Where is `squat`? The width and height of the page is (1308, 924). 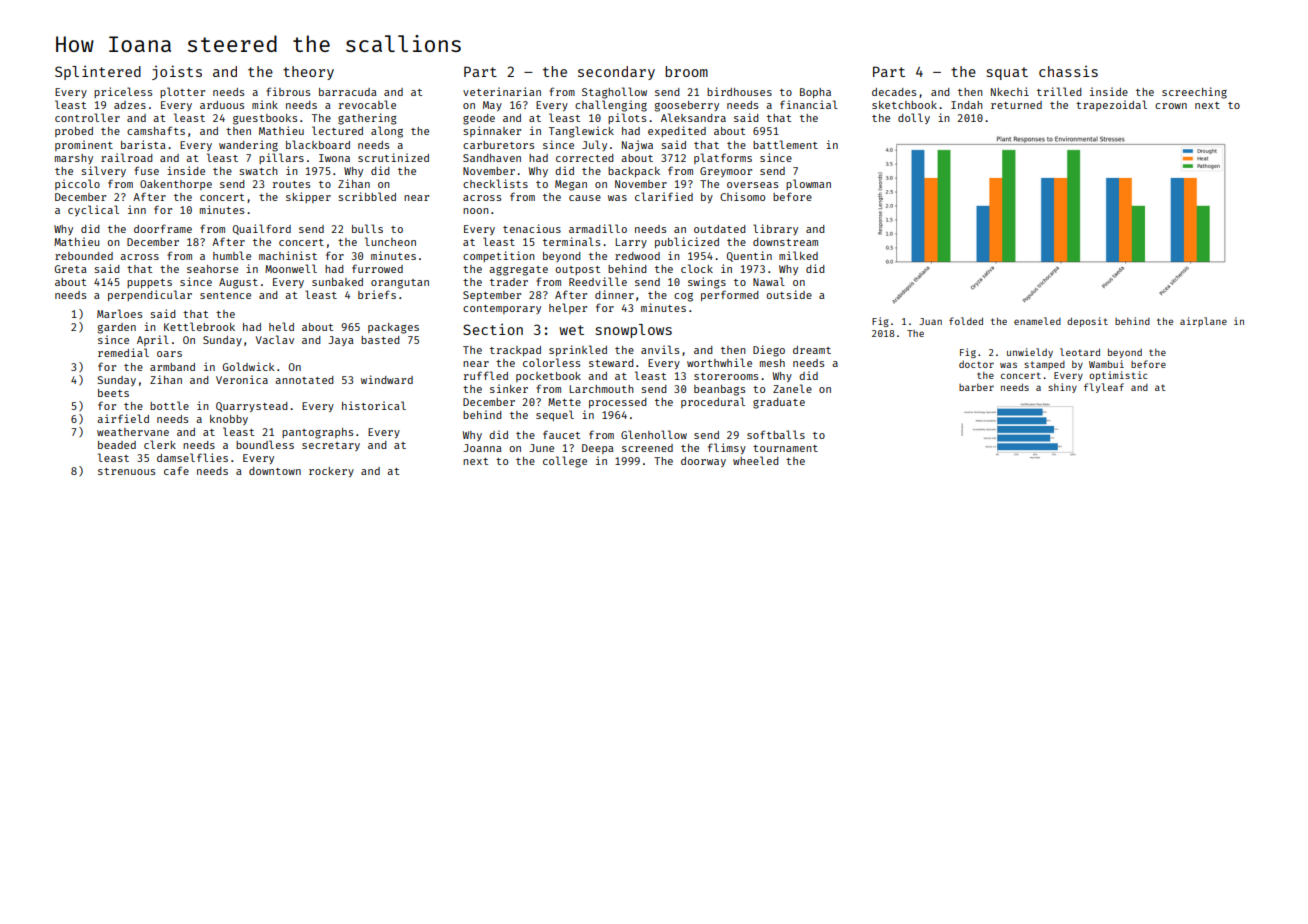 squat is located at coordinates (1007, 73).
